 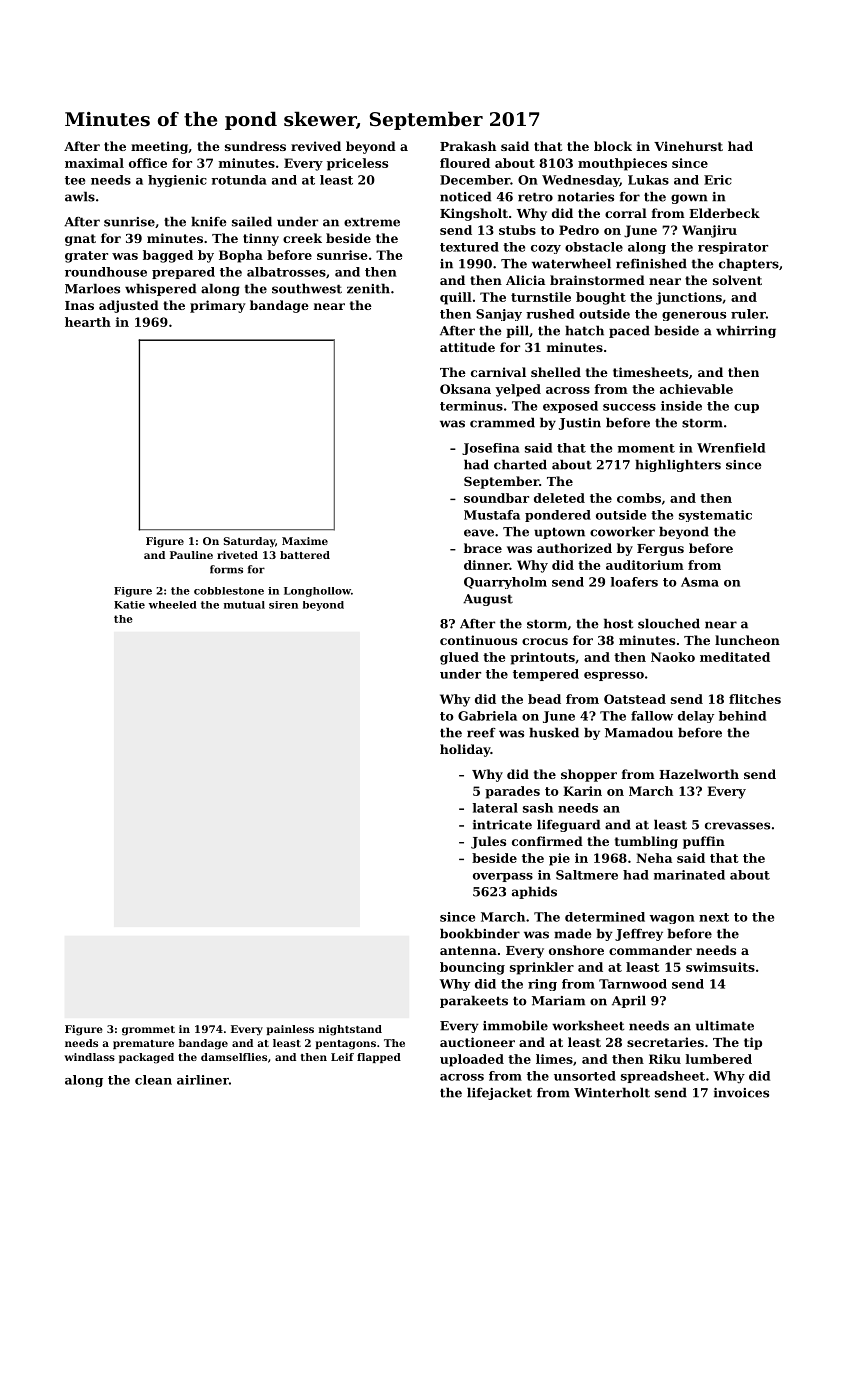 What do you see at coordinates (651, 263) in the screenshot?
I see `refinished` at bounding box center [651, 263].
